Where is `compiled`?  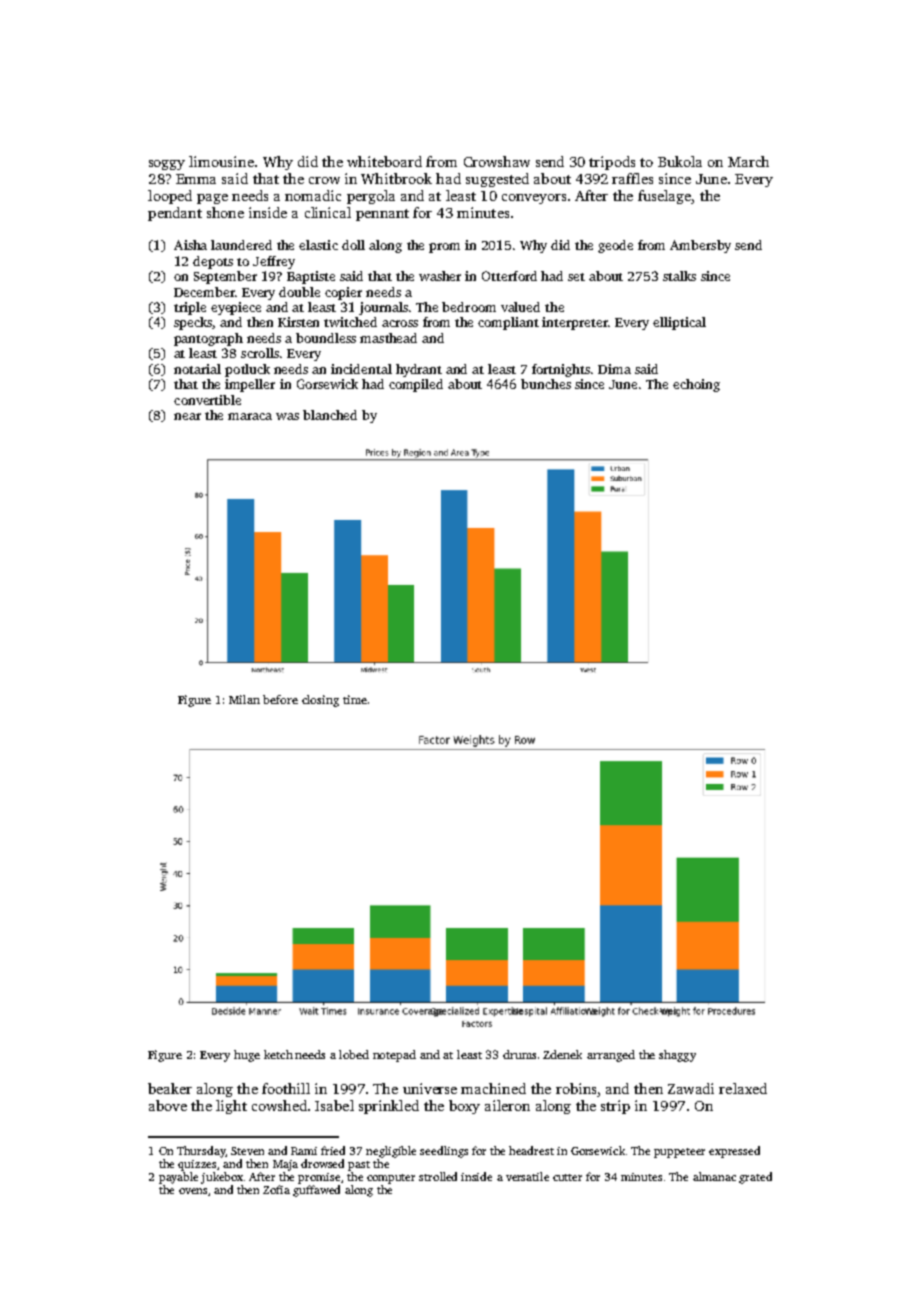
compiled is located at coordinates (416, 385).
